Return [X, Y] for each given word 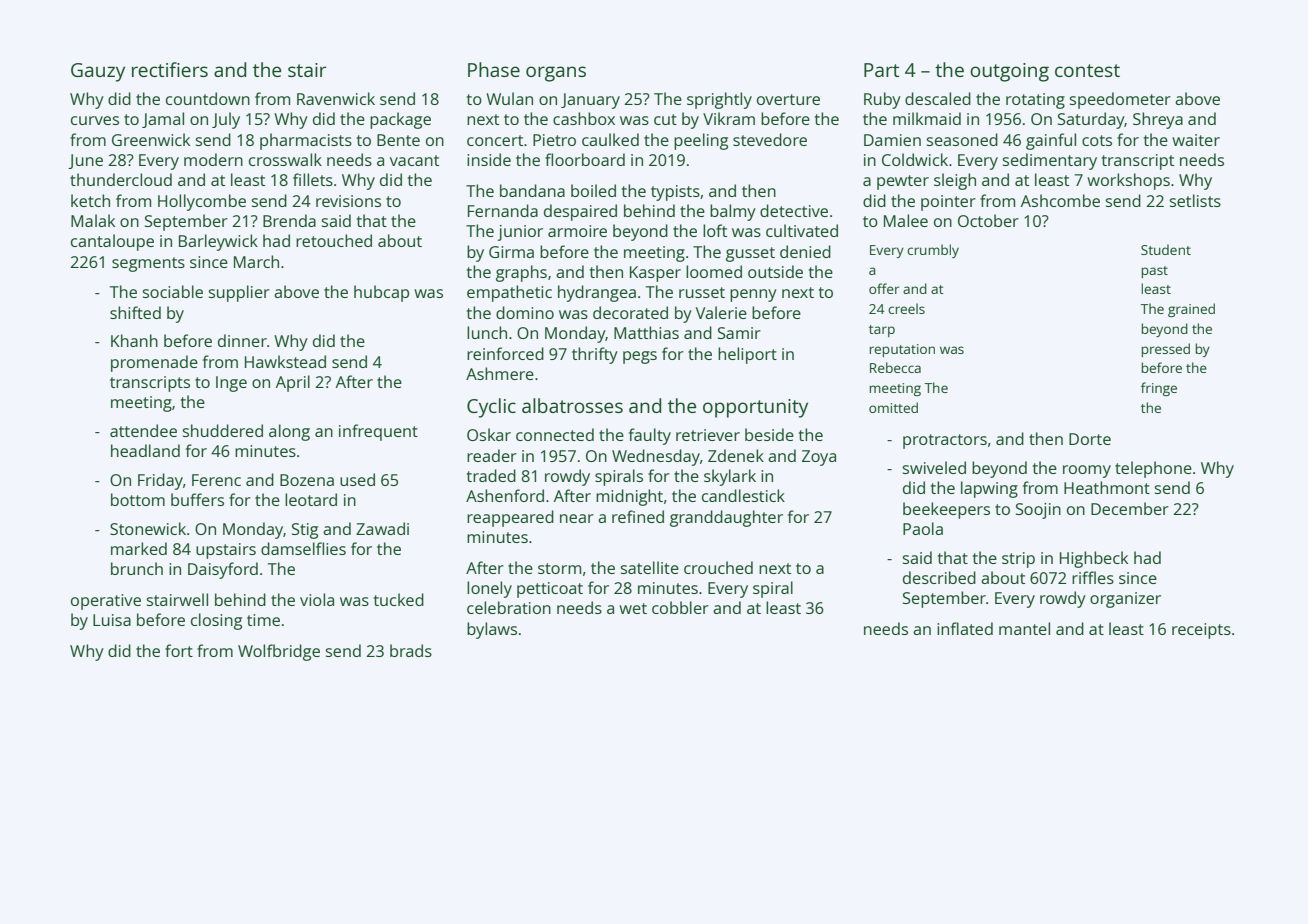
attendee [143, 430]
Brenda [289, 220]
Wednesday [656, 457]
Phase [494, 69]
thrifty [595, 355]
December [1130, 508]
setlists [1195, 200]
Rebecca [895, 367]
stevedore [770, 139]
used [357, 479]
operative [106, 602]
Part [881, 70]
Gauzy [98, 72]
